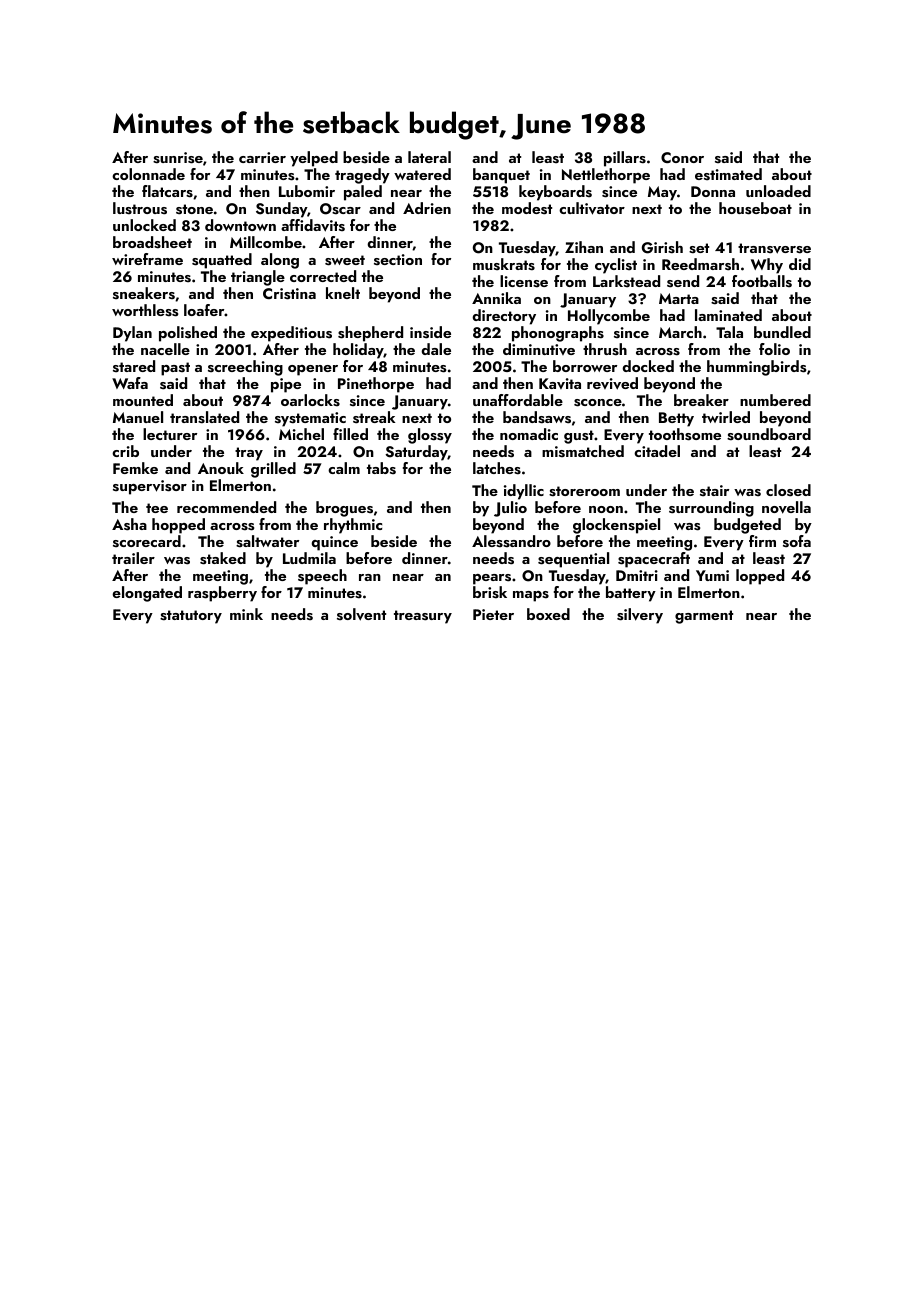  I want to click on lateral, so click(429, 157).
